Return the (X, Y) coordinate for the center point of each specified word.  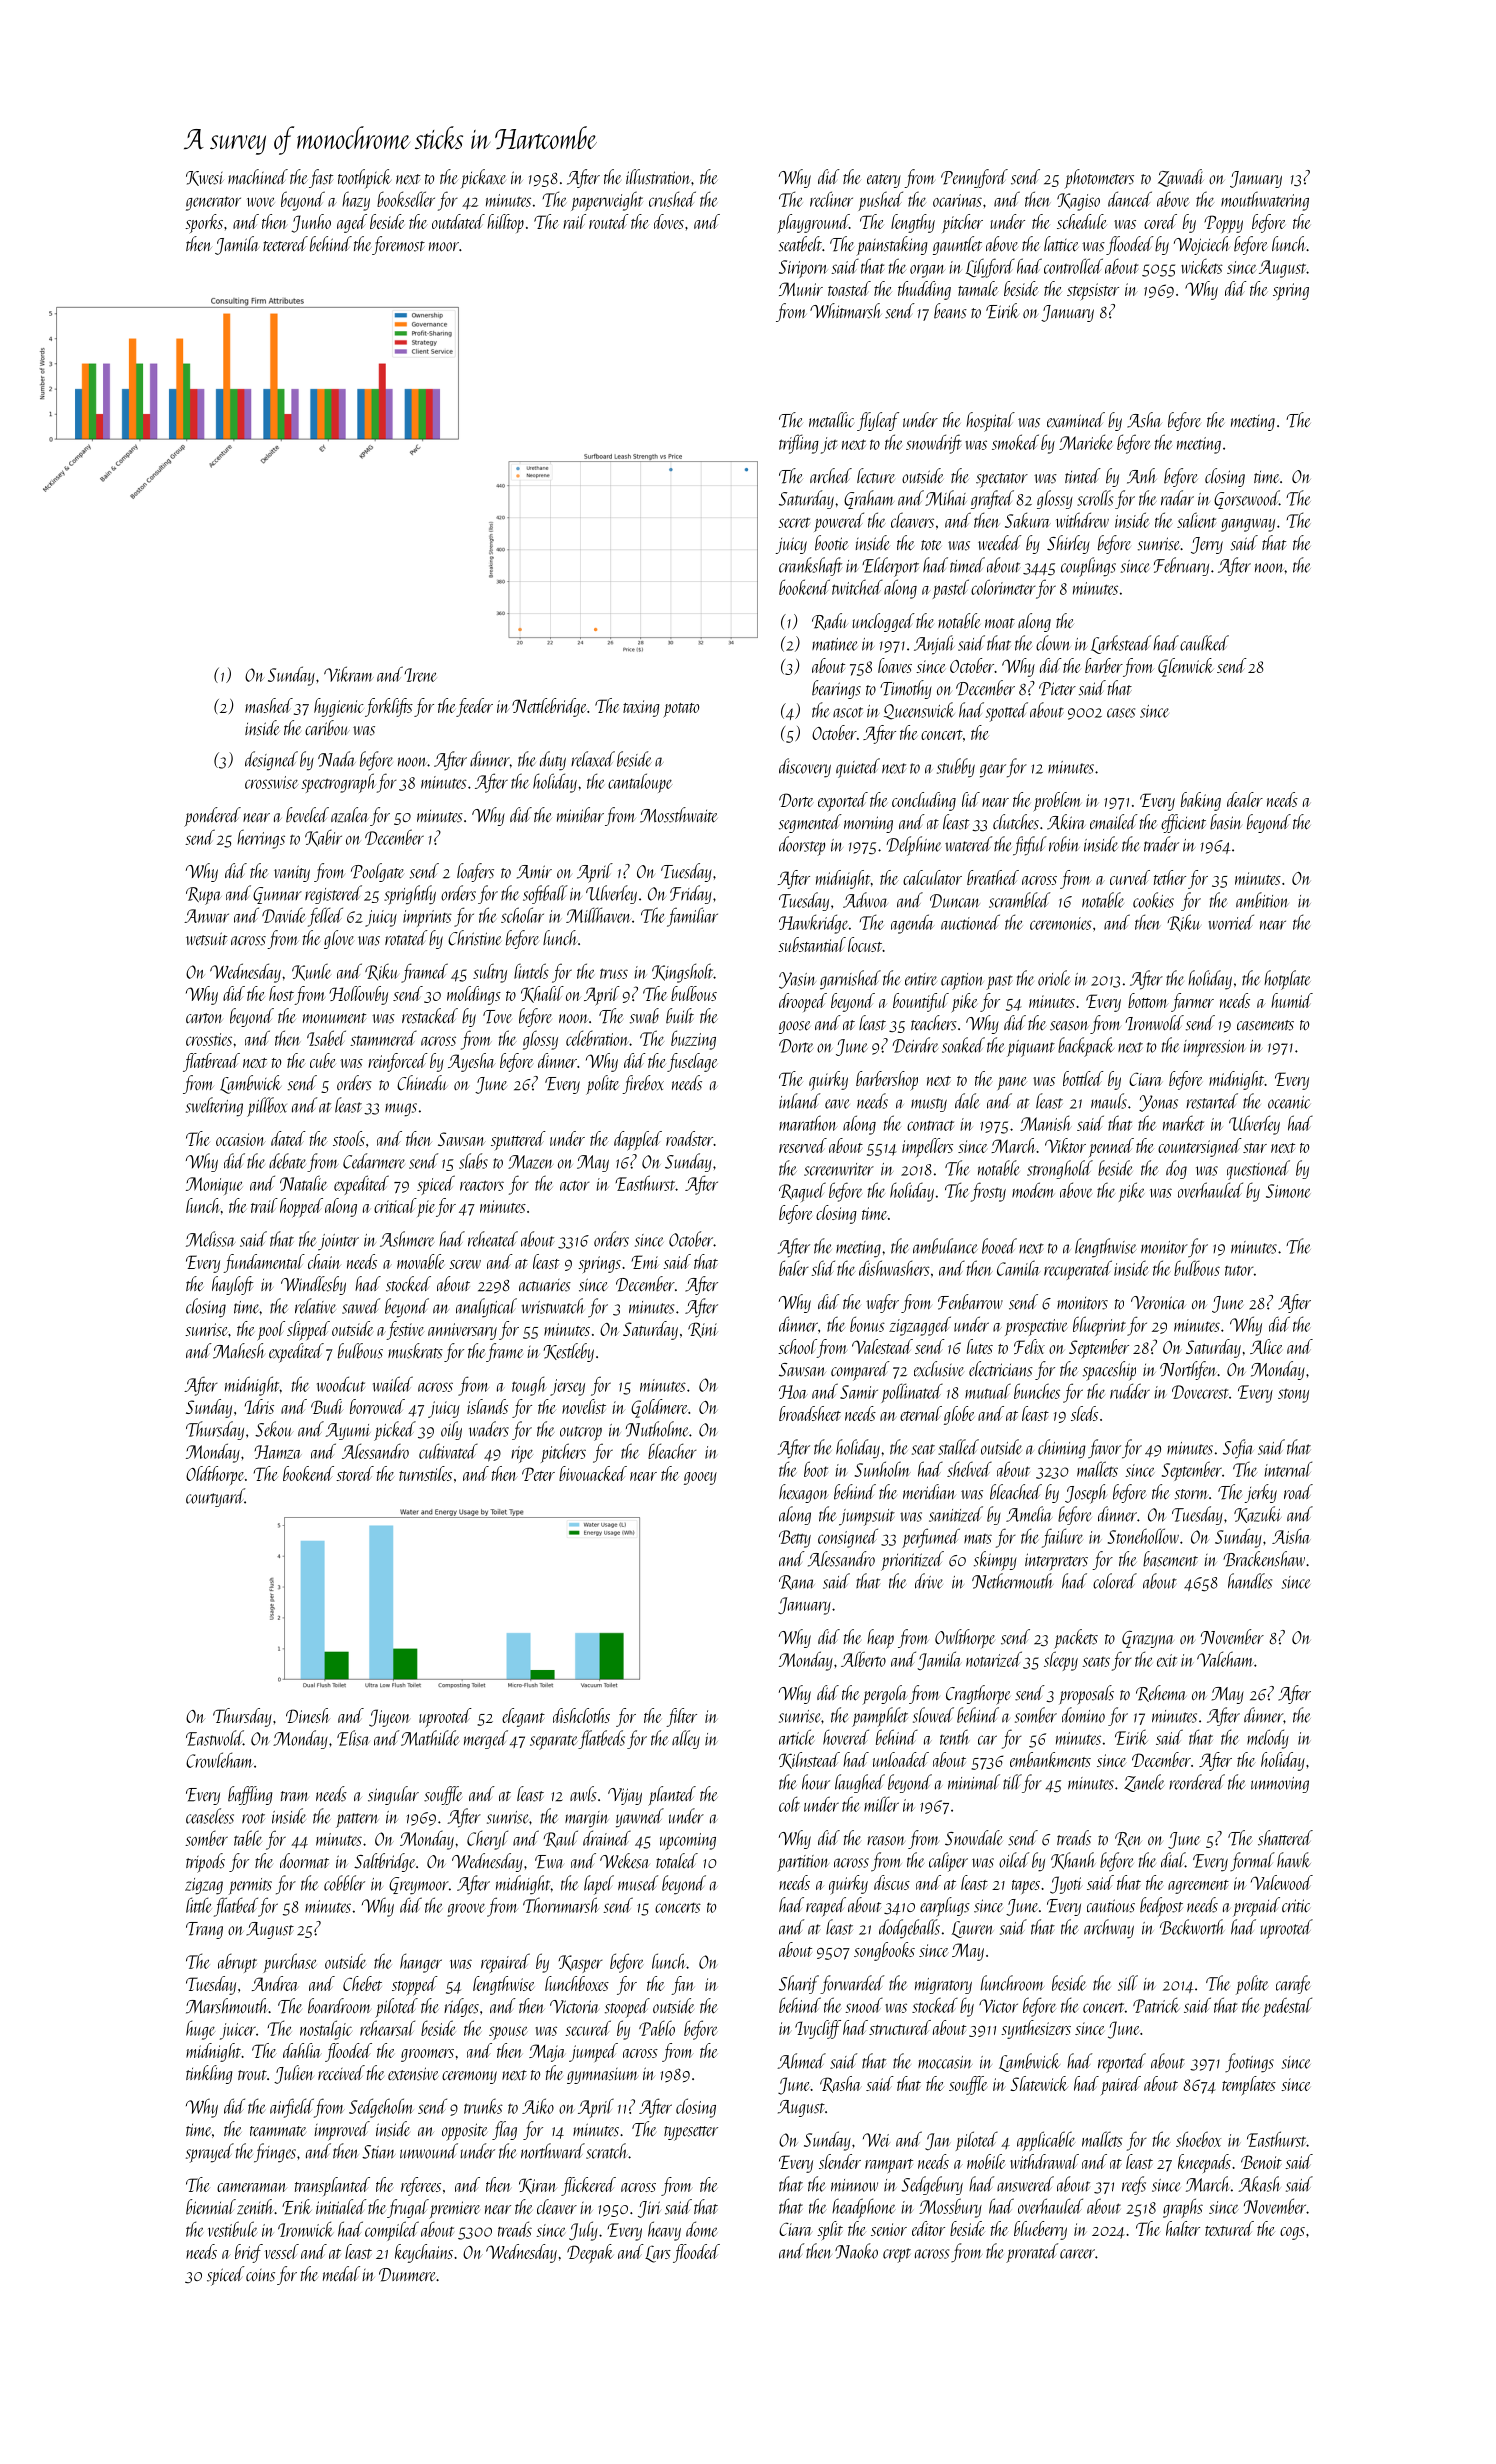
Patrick (1156, 2005)
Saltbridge (384, 1862)
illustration (658, 177)
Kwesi (205, 178)
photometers (1099, 179)
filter (681, 1717)
